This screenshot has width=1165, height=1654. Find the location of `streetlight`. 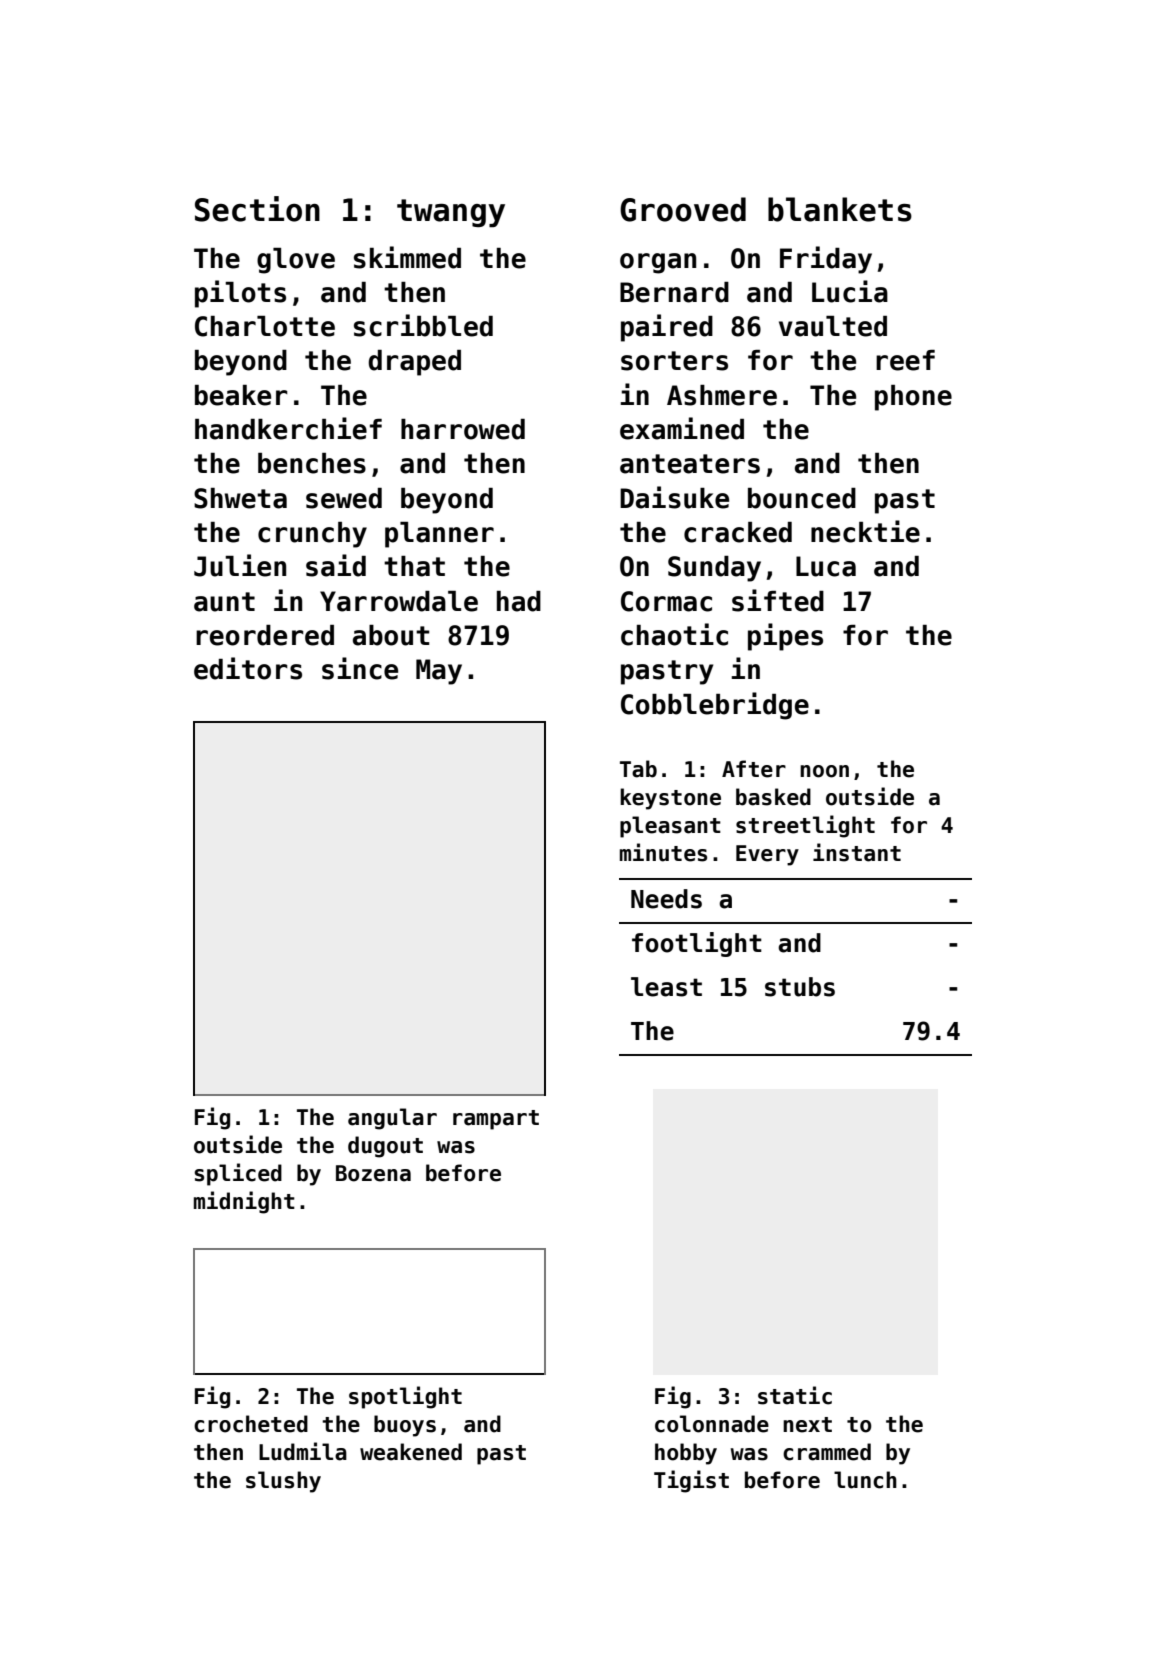

streetlight is located at coordinates (805, 826).
